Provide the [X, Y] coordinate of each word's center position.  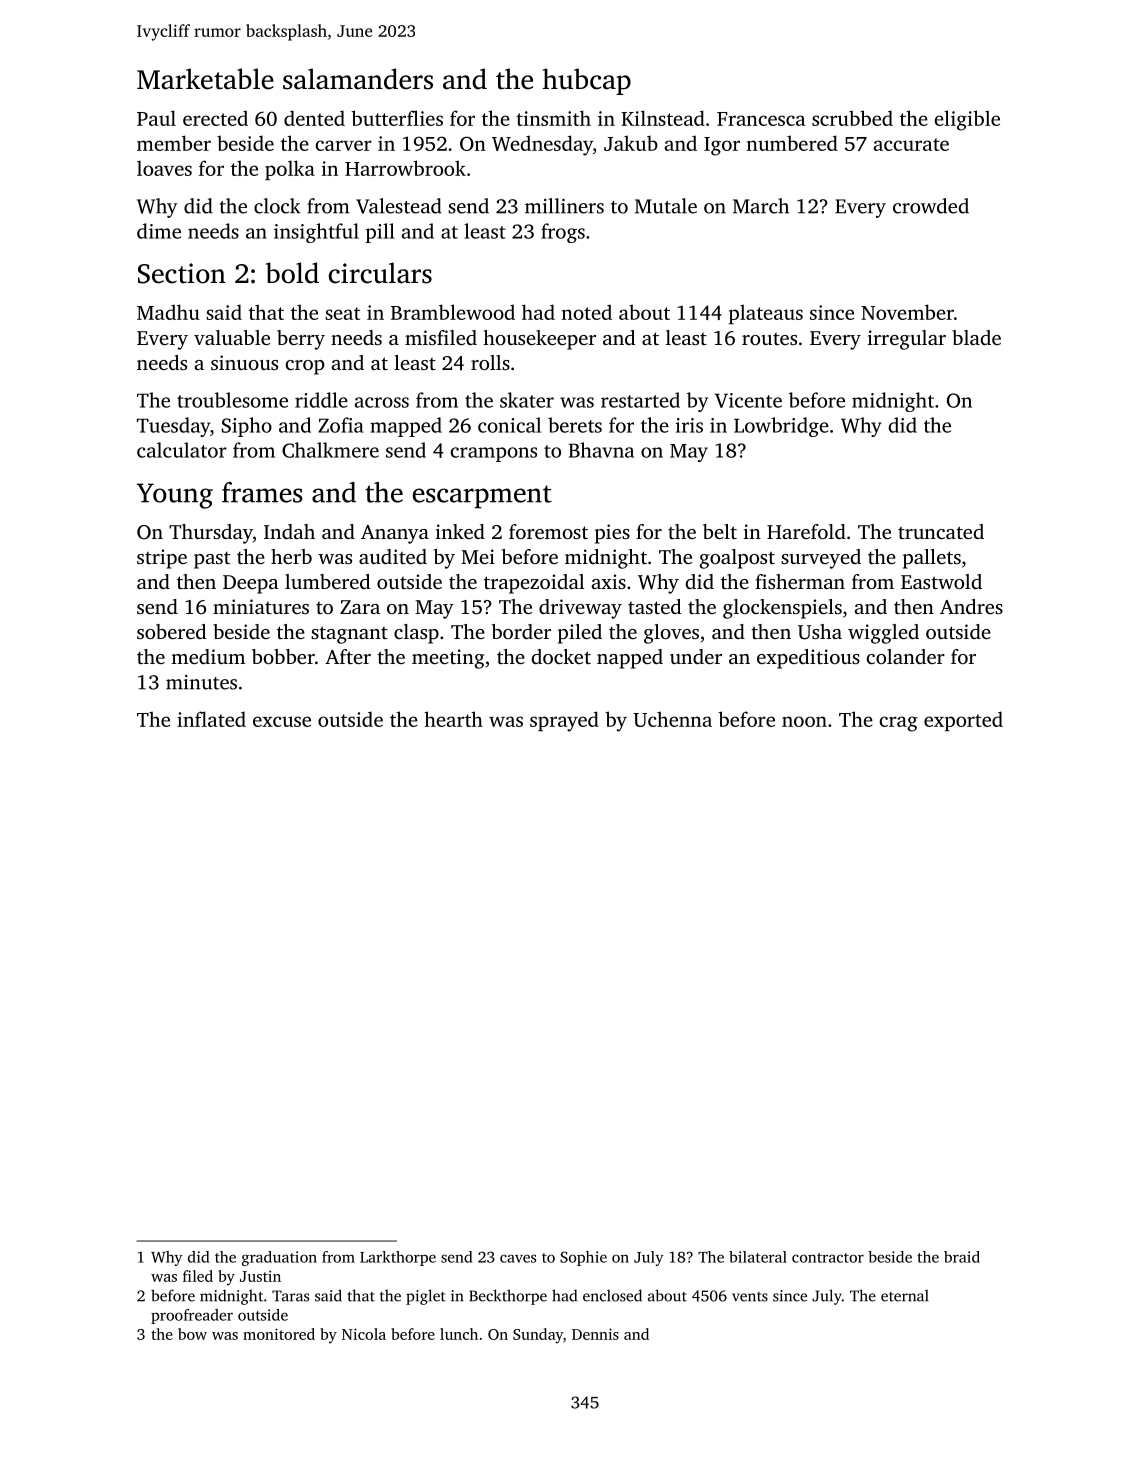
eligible [967, 120]
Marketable [205, 79]
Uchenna [672, 719]
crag [898, 724]
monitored [279, 1334]
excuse [282, 721]
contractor [828, 1258]
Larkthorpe [398, 1258]
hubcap [587, 81]
